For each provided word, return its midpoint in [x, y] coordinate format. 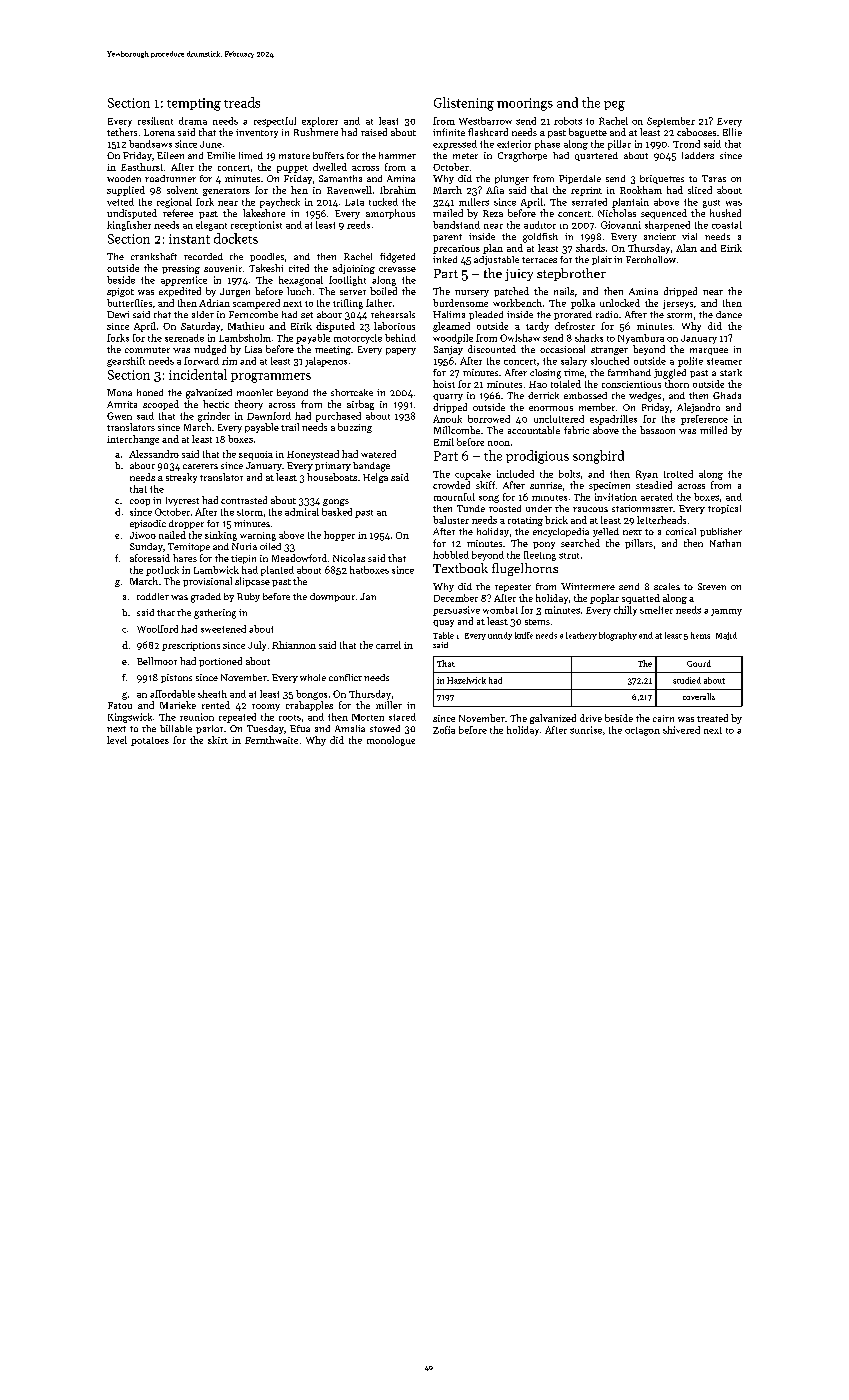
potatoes [150, 741]
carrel [388, 645]
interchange [133, 440]
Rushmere [316, 132]
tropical [724, 509]
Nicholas [617, 213]
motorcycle [358, 339]
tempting [194, 104]
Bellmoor [157, 661]
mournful [454, 497]
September [671, 122]
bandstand [456, 225]
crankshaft [154, 256]
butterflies [129, 303]
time [574, 372]
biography [618, 636]
